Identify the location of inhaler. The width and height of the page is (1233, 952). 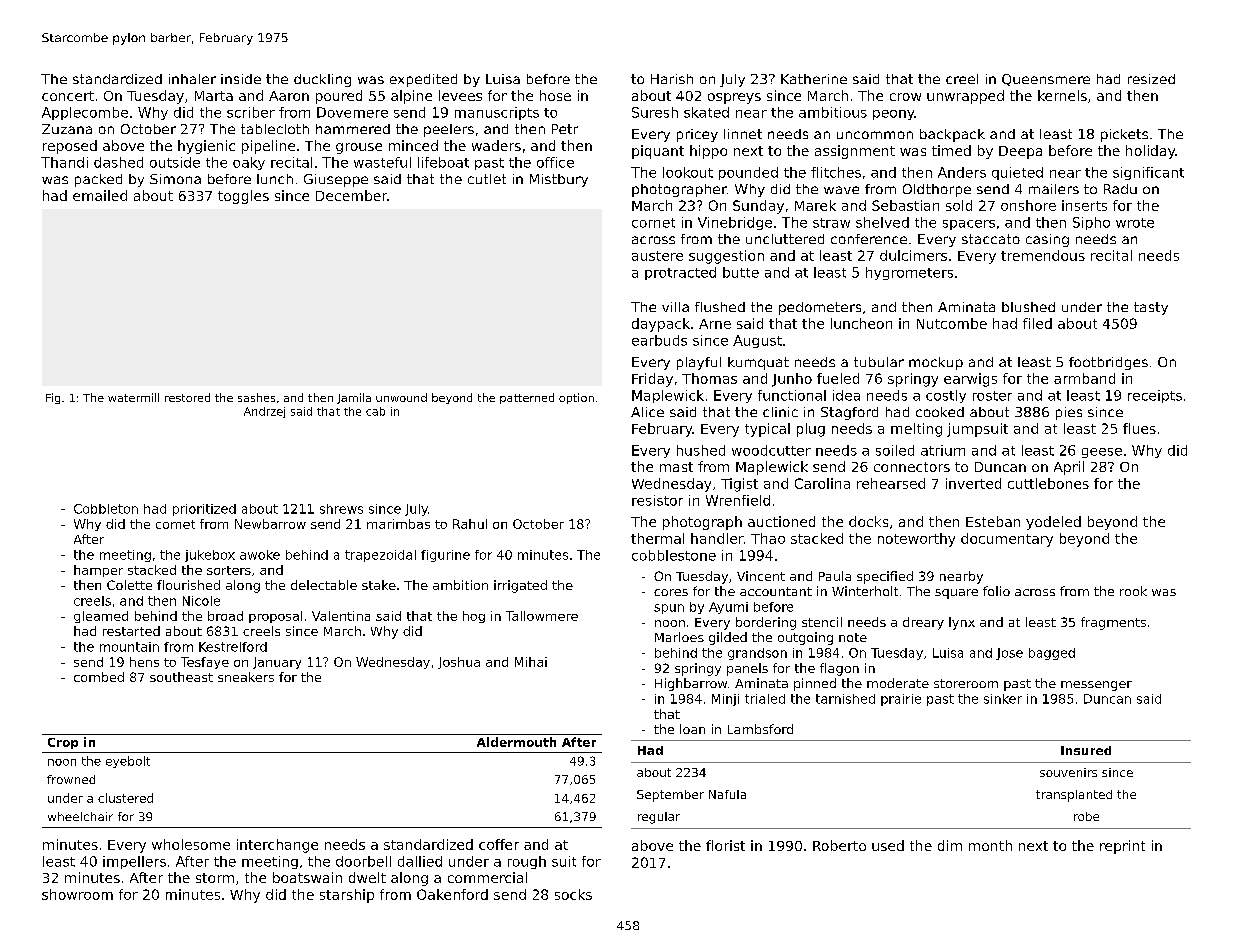
(192, 79).
